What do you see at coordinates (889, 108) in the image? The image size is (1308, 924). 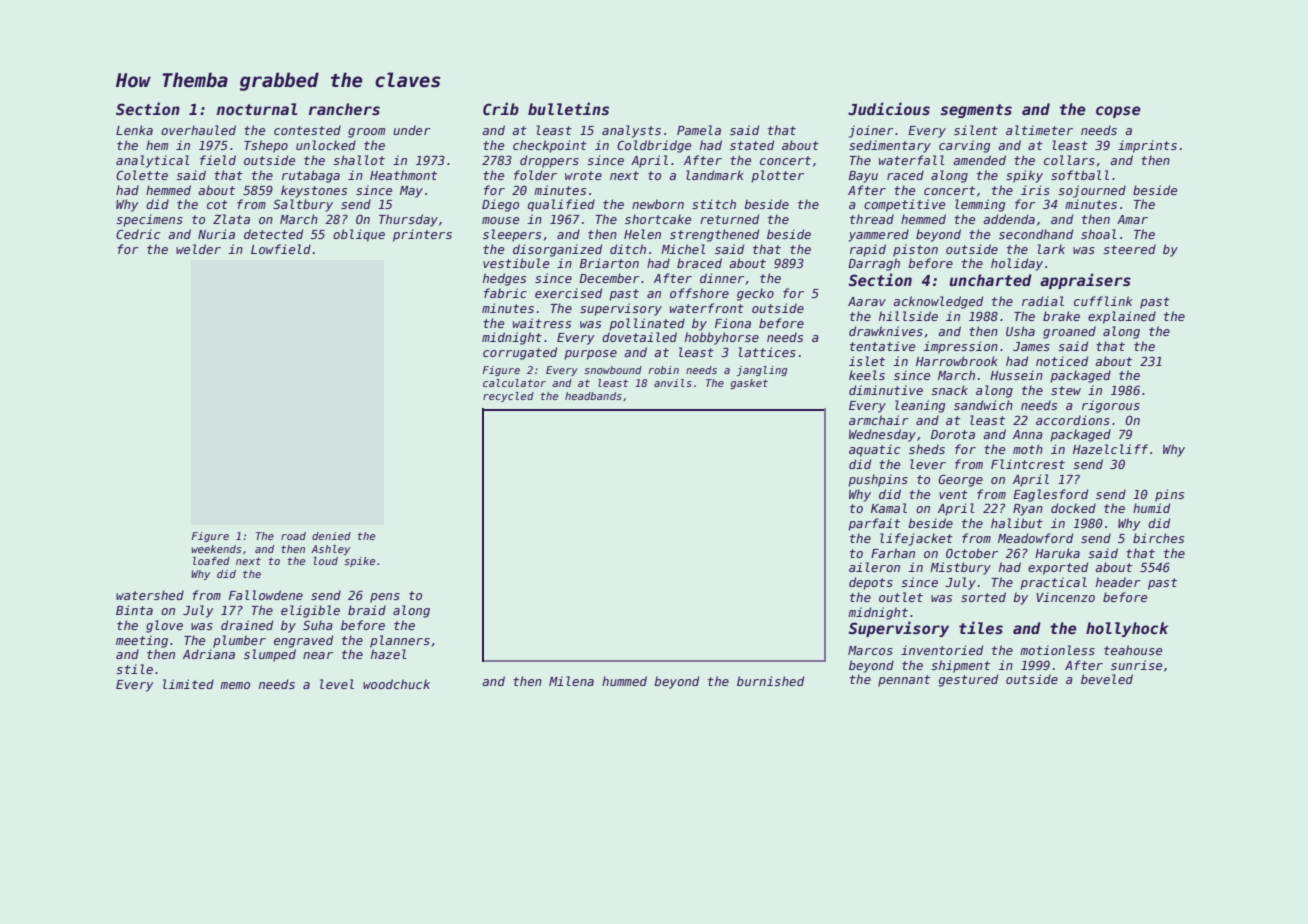 I see `Judicious` at bounding box center [889, 108].
